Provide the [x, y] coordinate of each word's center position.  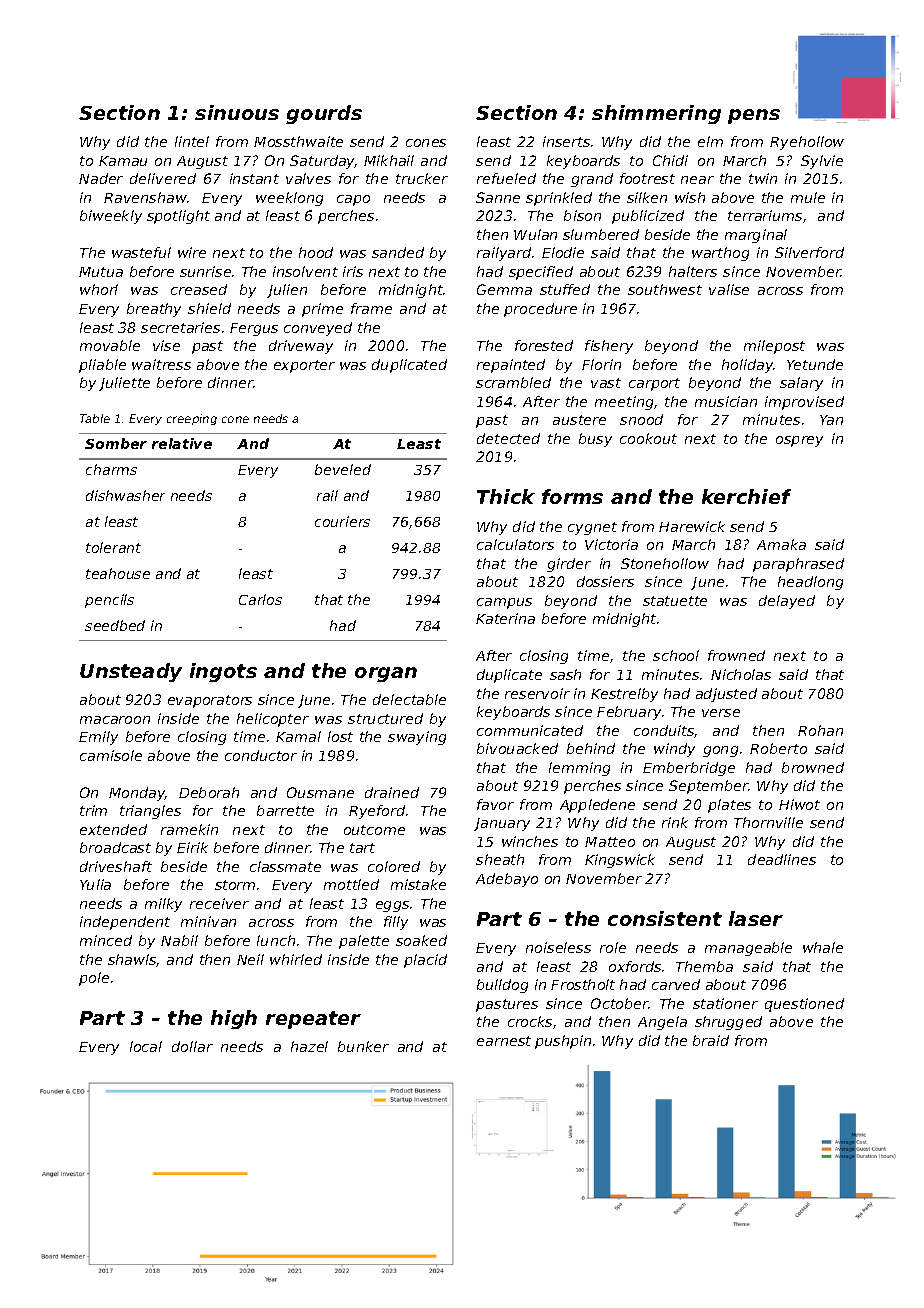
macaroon [115, 720]
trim [93, 810]
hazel [309, 1046]
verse [721, 713]
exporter [304, 366]
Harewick [692, 526]
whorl [99, 289]
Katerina [505, 618]
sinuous [237, 112]
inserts [566, 141]
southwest [665, 289]
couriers [342, 521]
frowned [736, 655]
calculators [515, 544]
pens [754, 116]
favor [495, 804]
